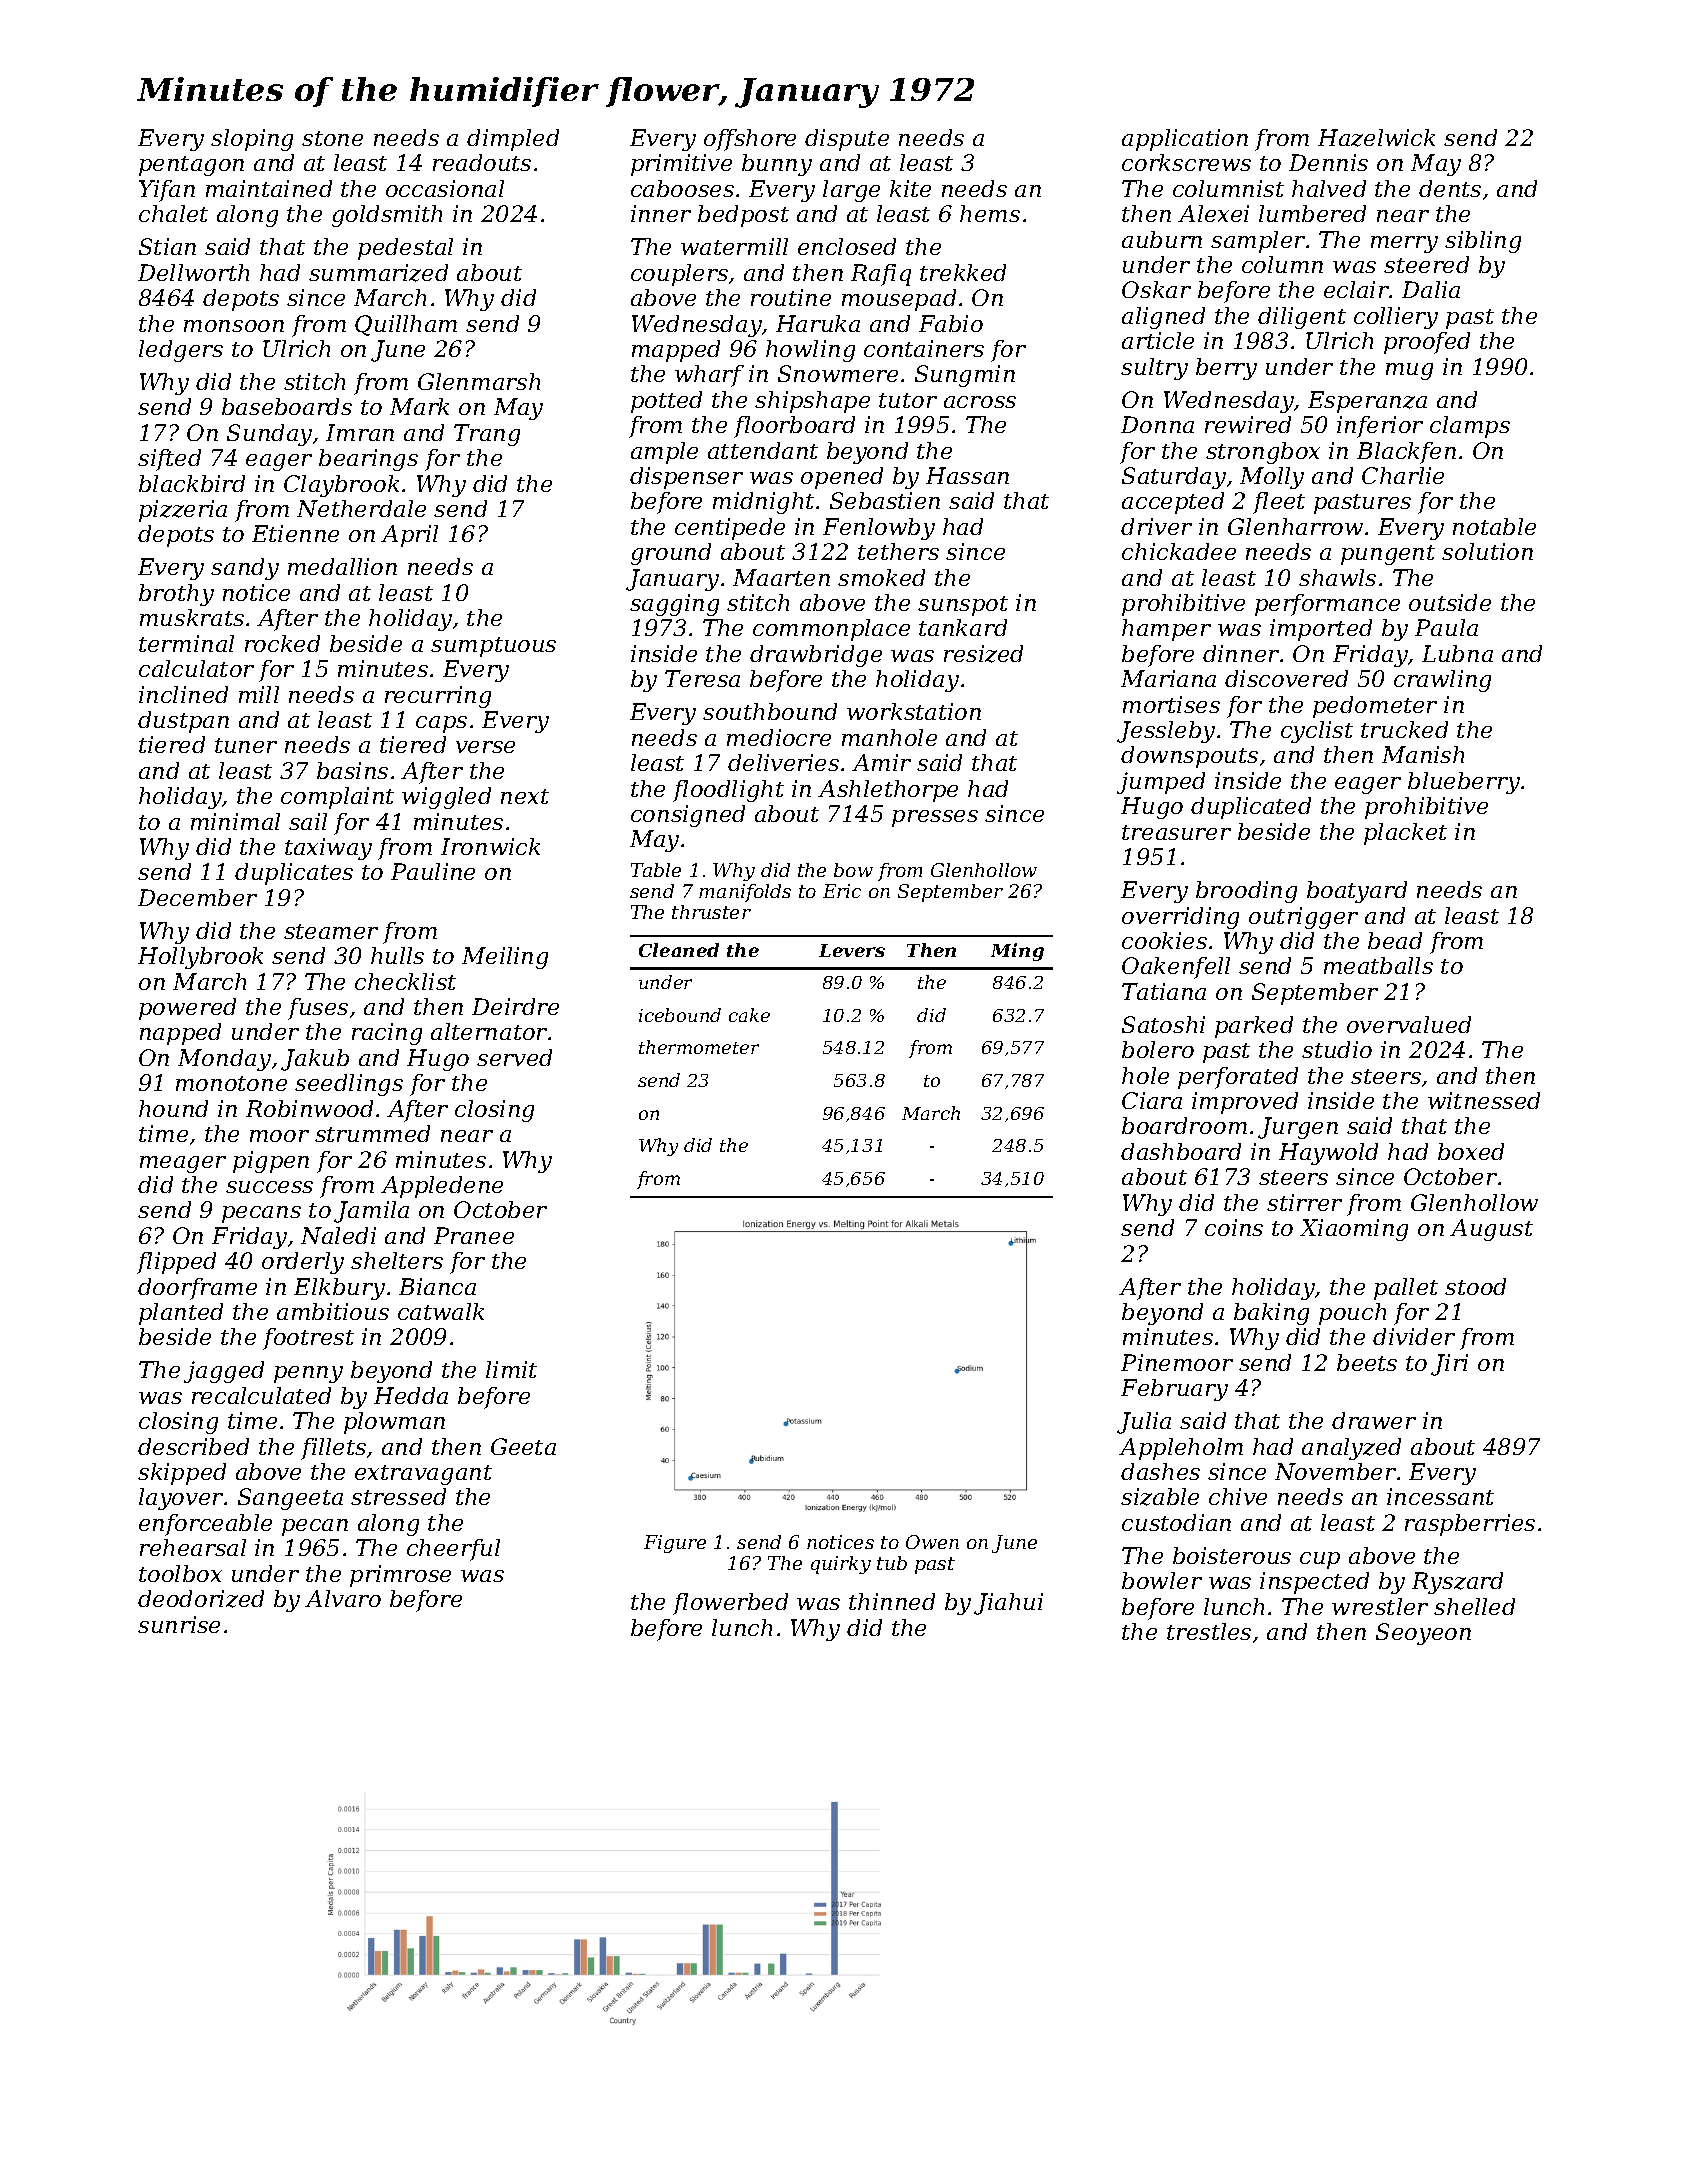 Image resolution: width=1683 pixels, height=2178 pixels. I want to click on medallion, so click(342, 566).
